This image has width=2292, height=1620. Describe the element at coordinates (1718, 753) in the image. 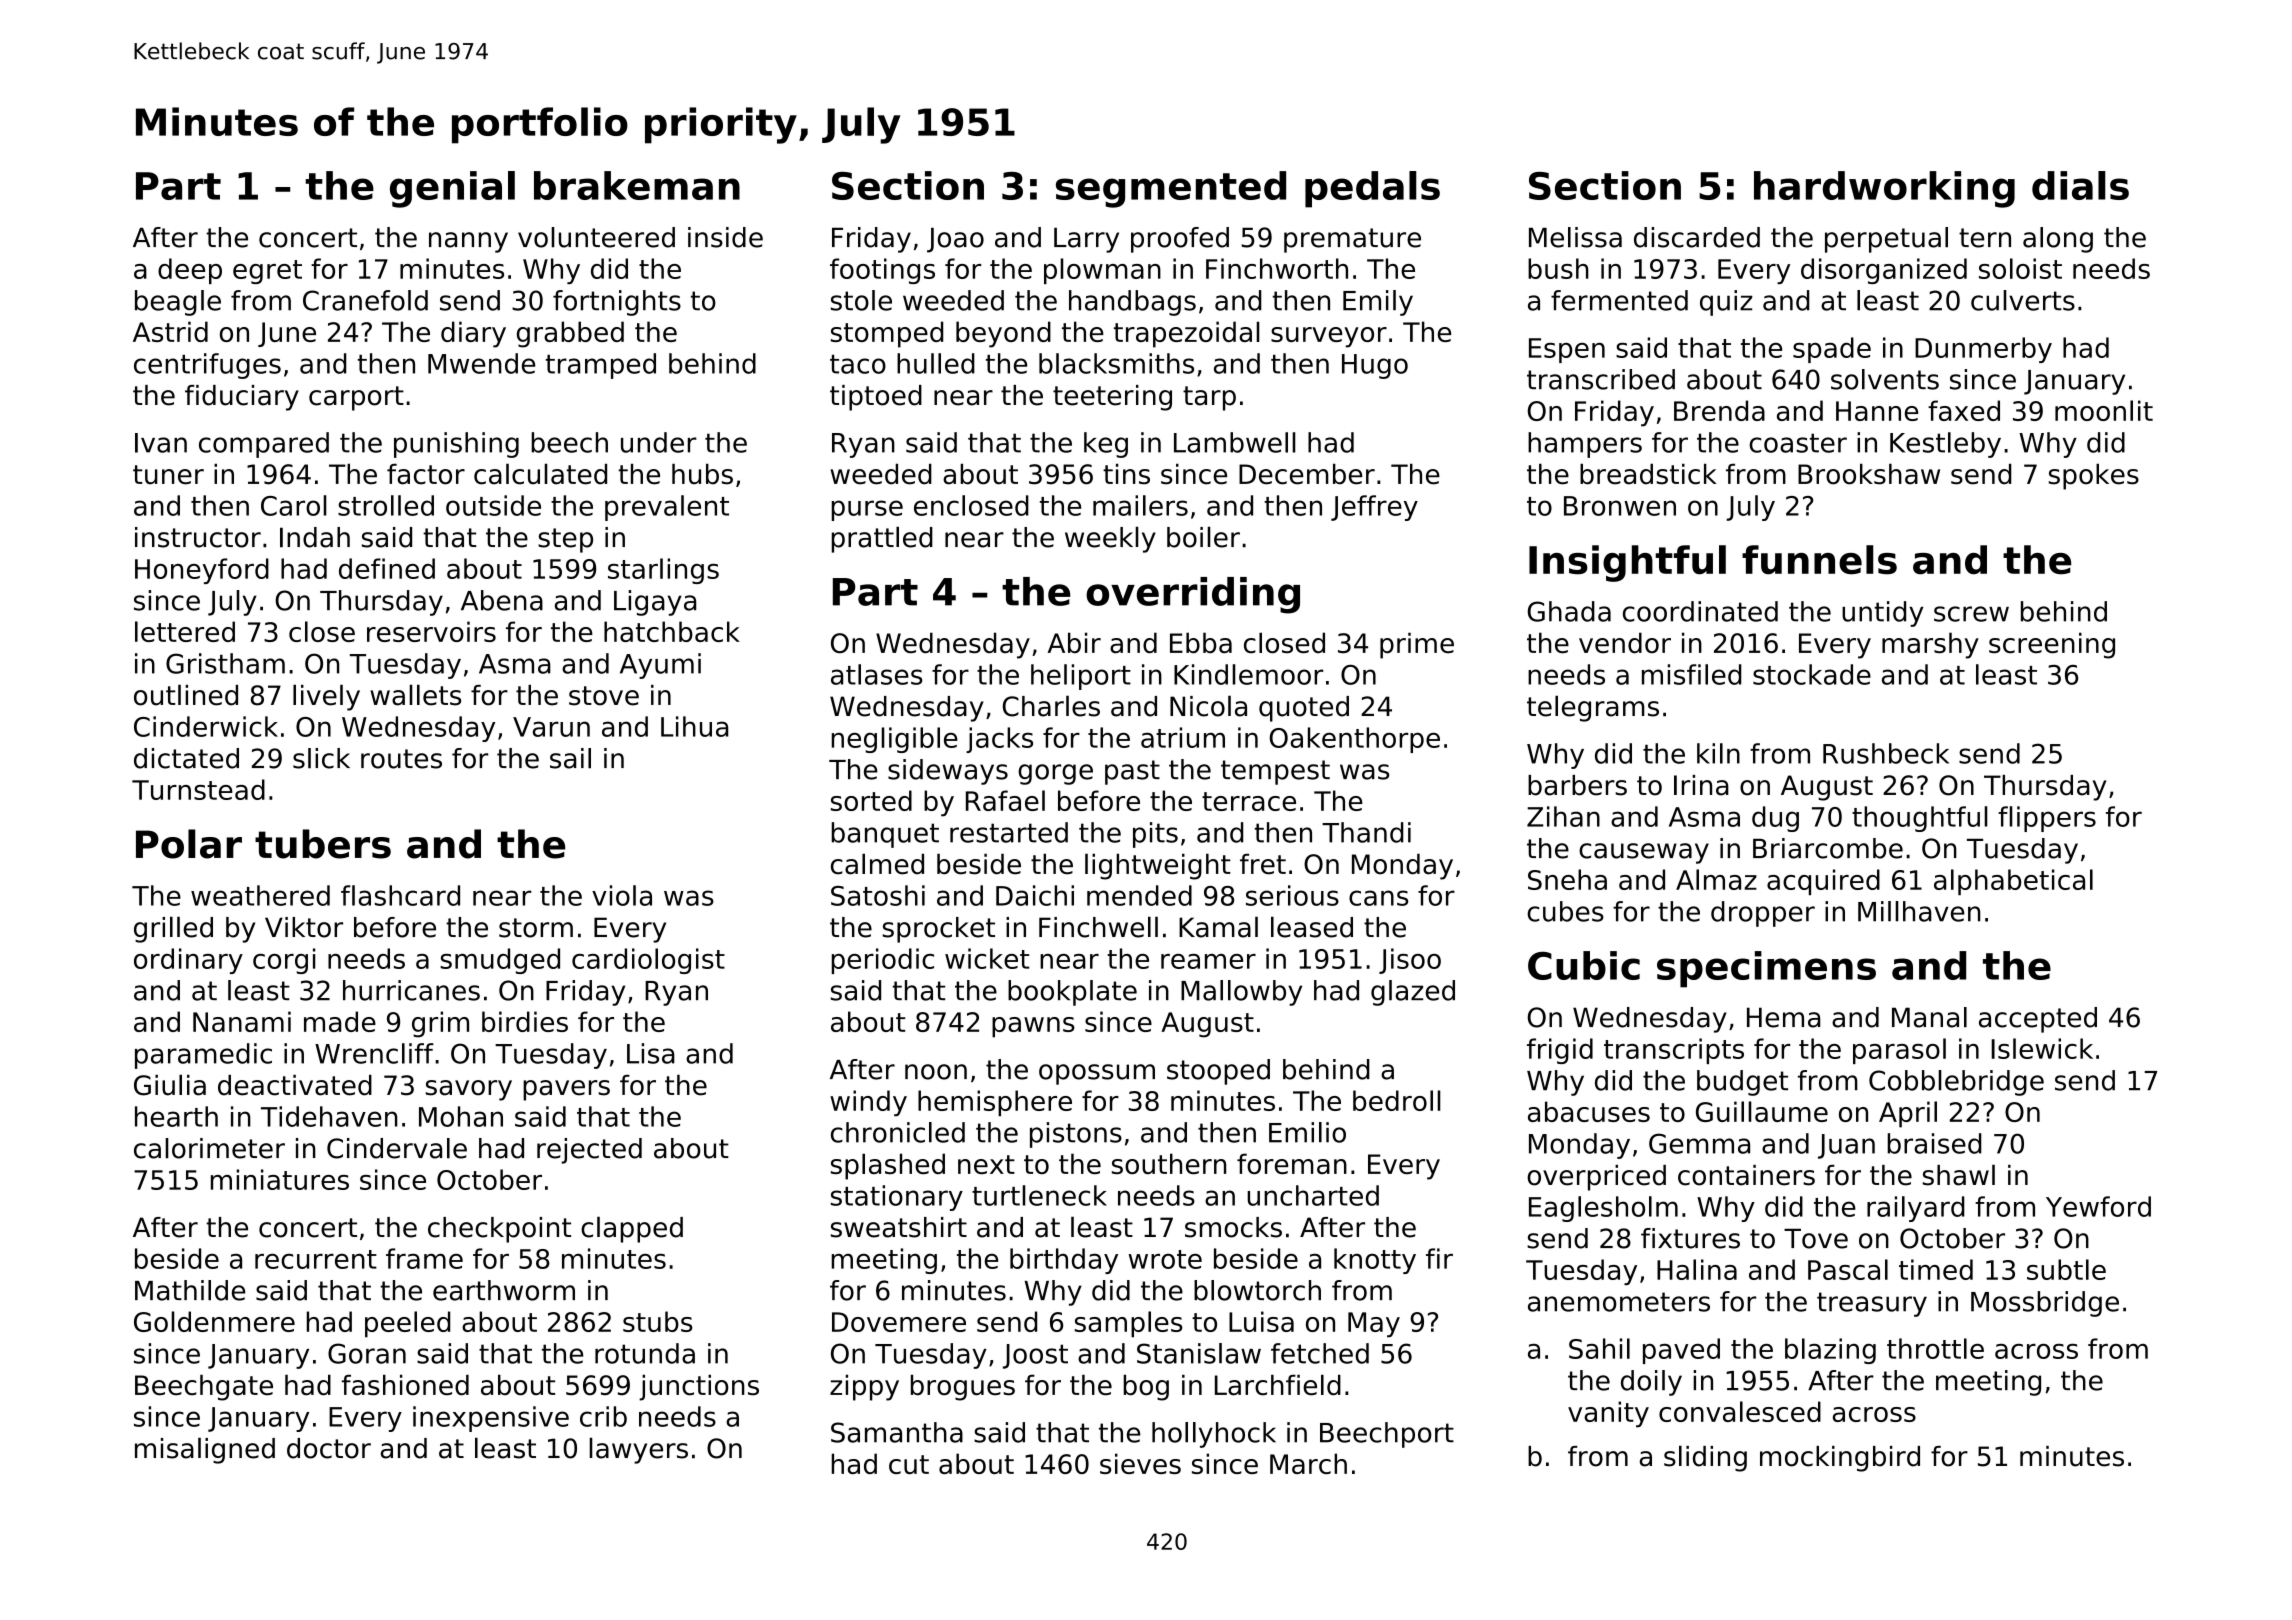

I see `kiln` at that location.
